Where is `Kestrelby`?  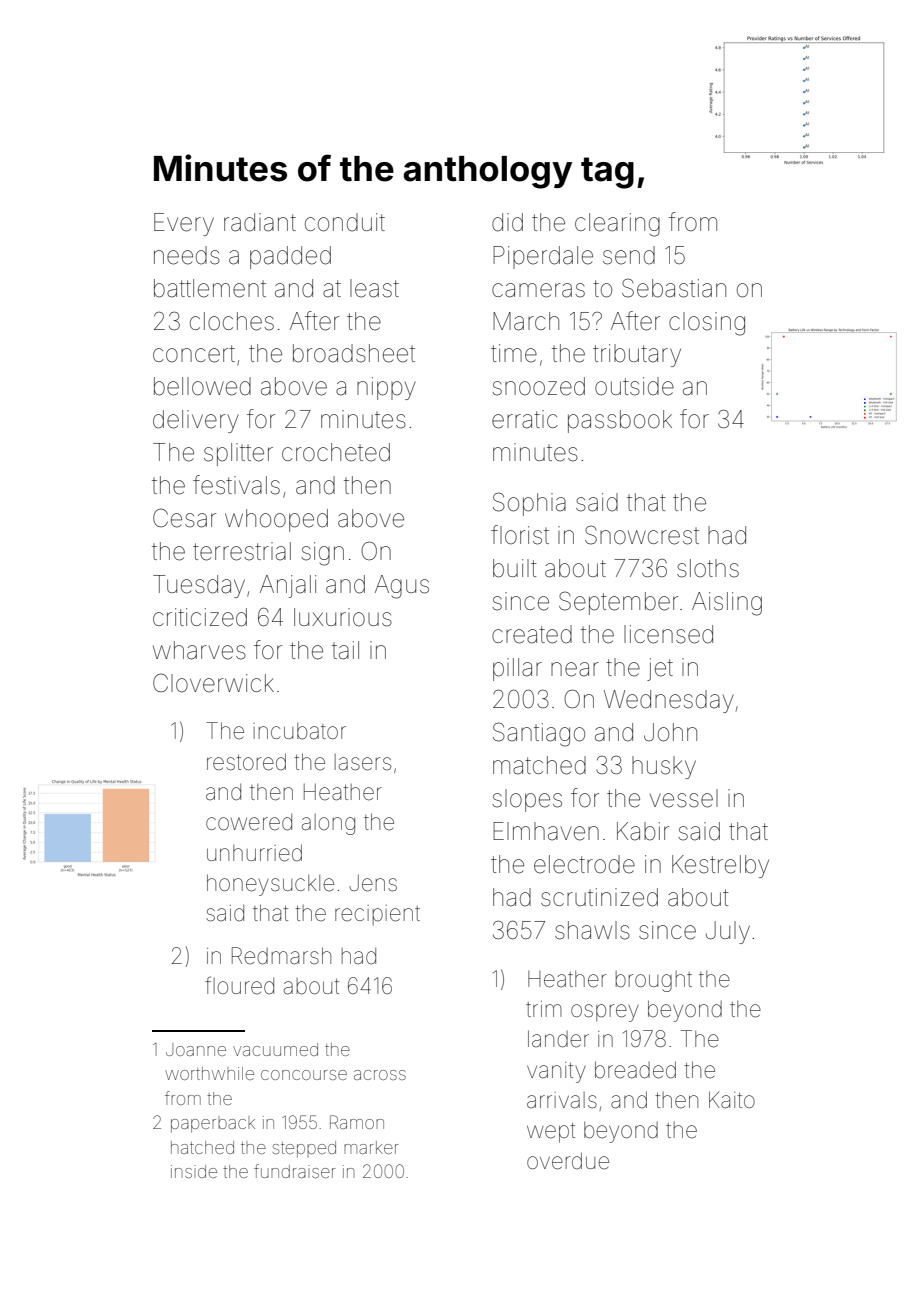
Kestrelby is located at coordinates (720, 866).
